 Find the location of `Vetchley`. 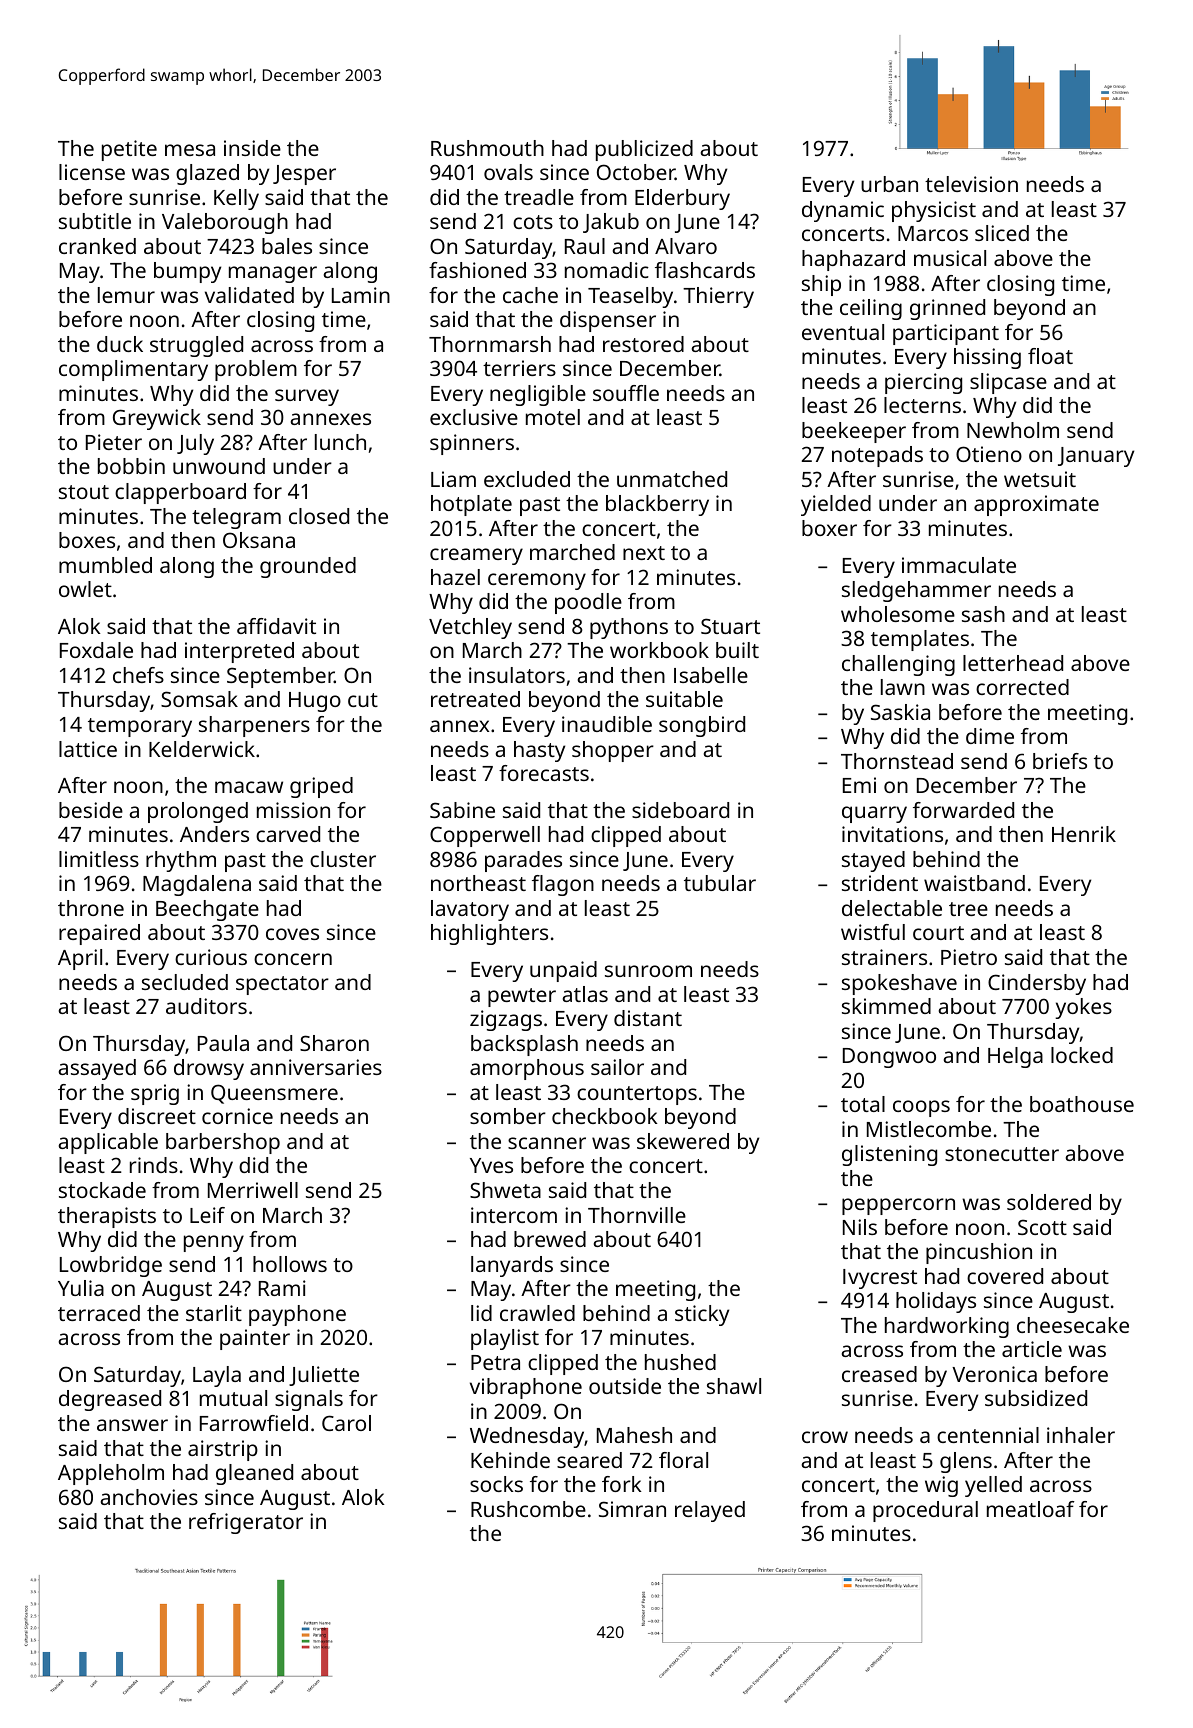

Vetchley is located at coordinates (470, 628).
